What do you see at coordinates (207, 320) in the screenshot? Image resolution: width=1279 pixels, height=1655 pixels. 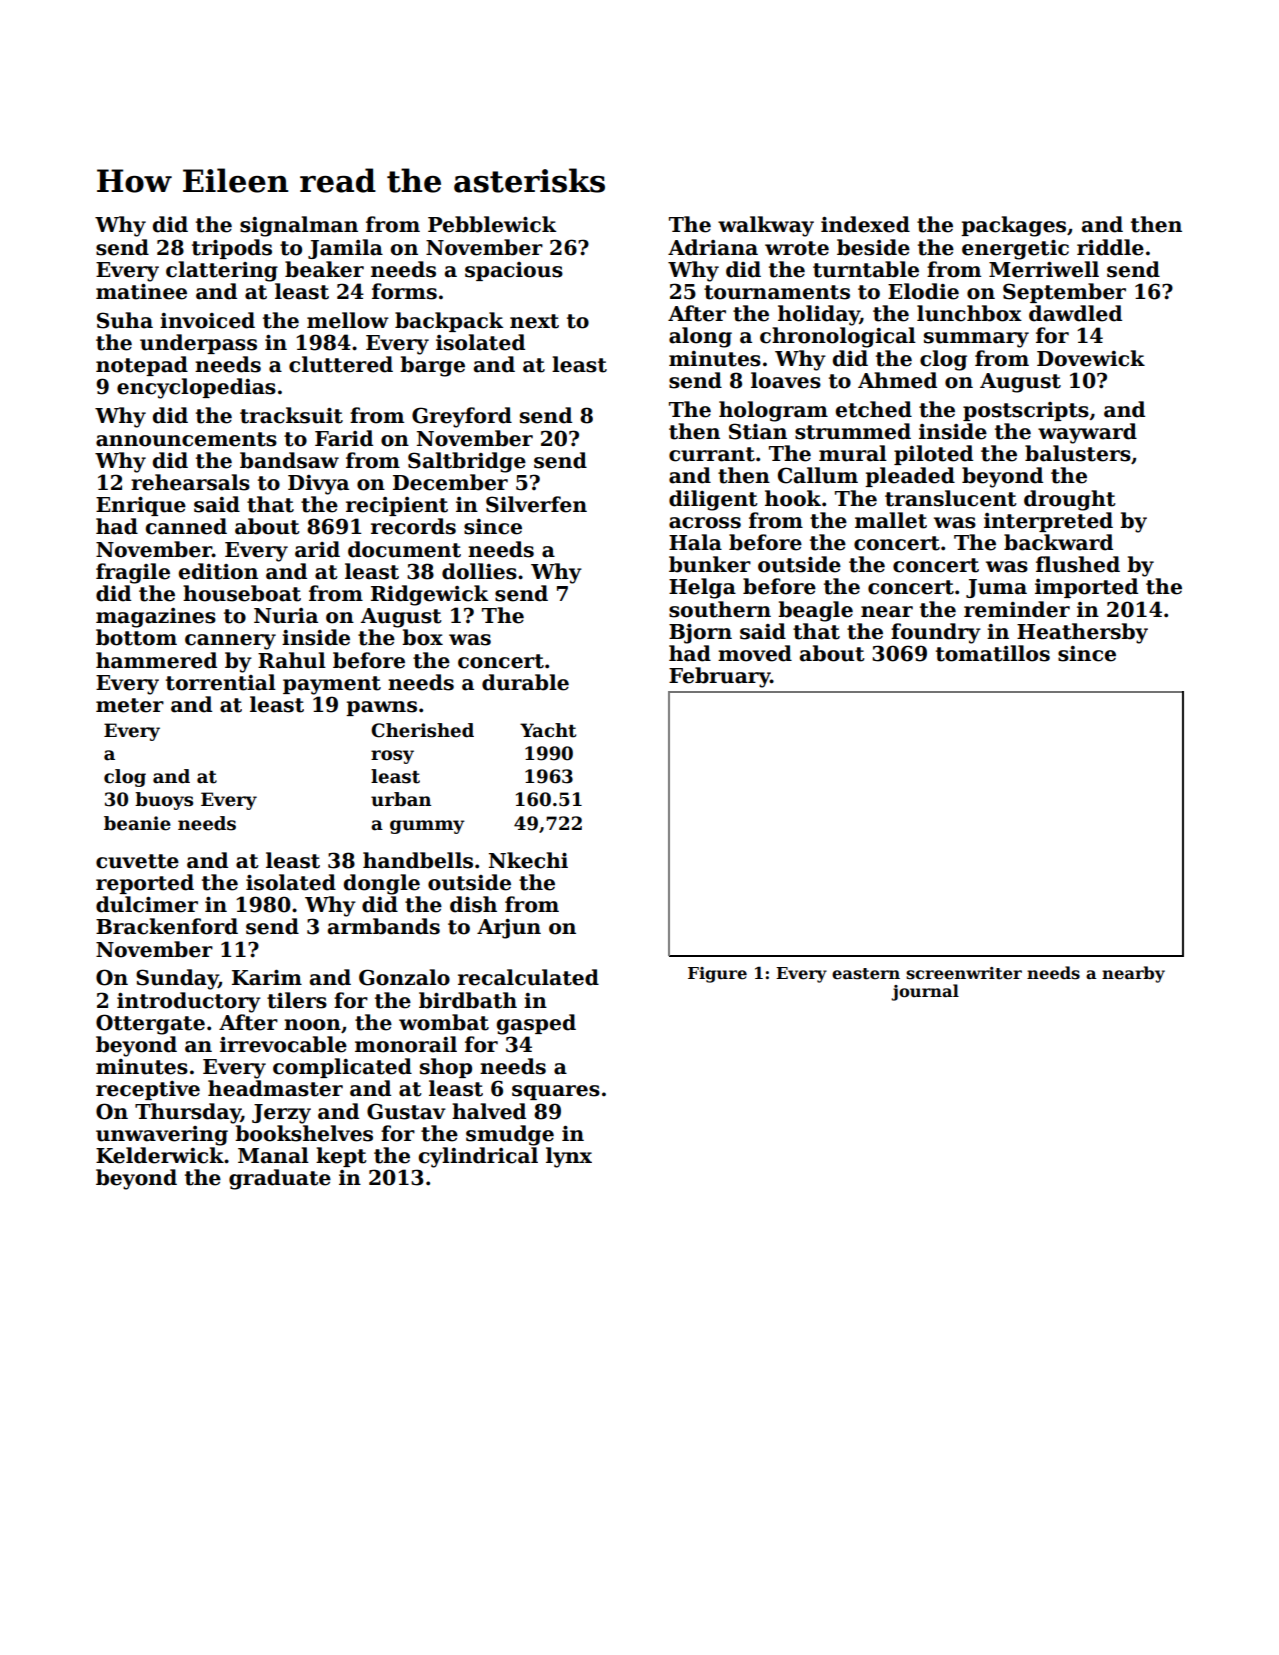 I see `invoiced` at bounding box center [207, 320].
